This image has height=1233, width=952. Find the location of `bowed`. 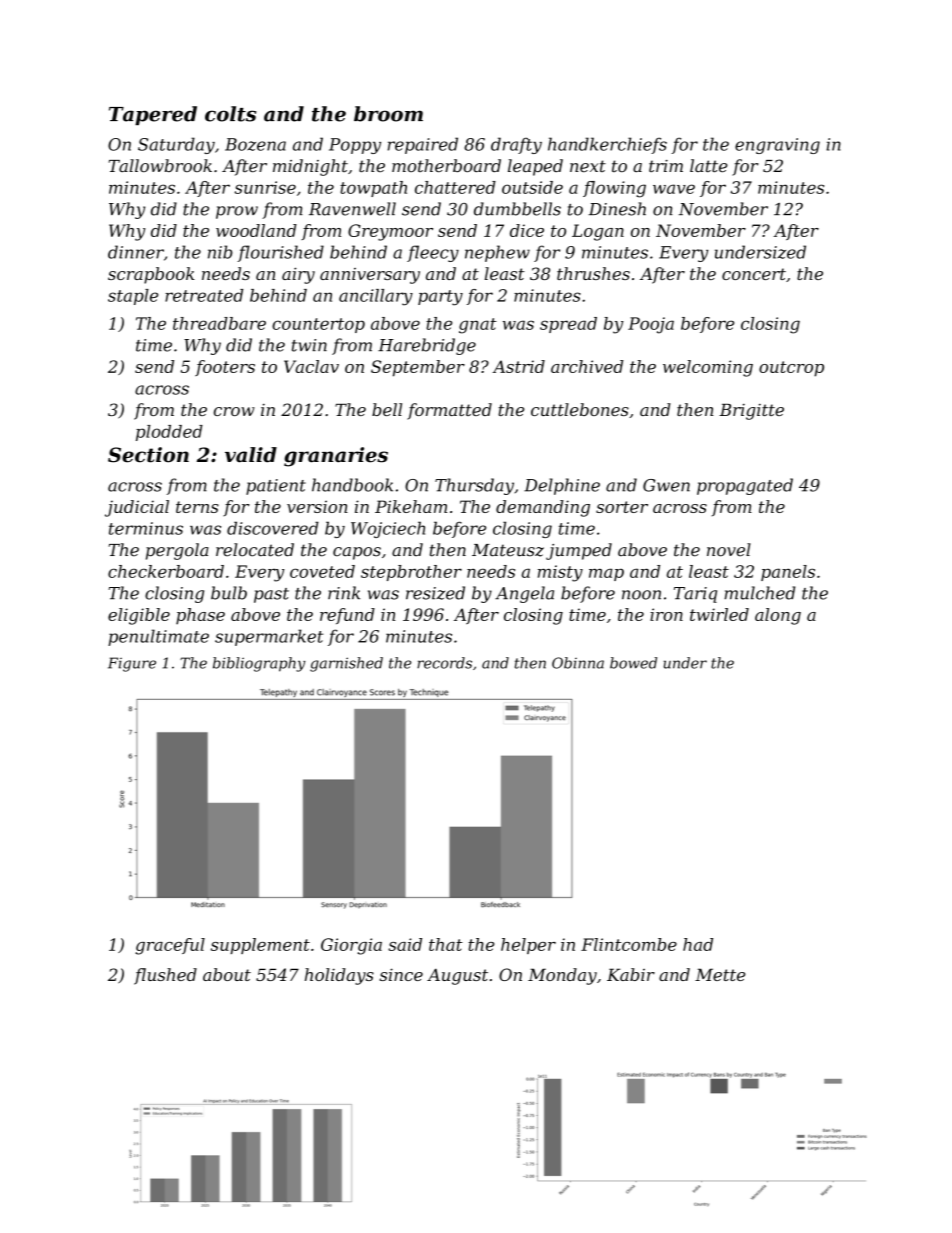

bowed is located at coordinates (633, 663).
